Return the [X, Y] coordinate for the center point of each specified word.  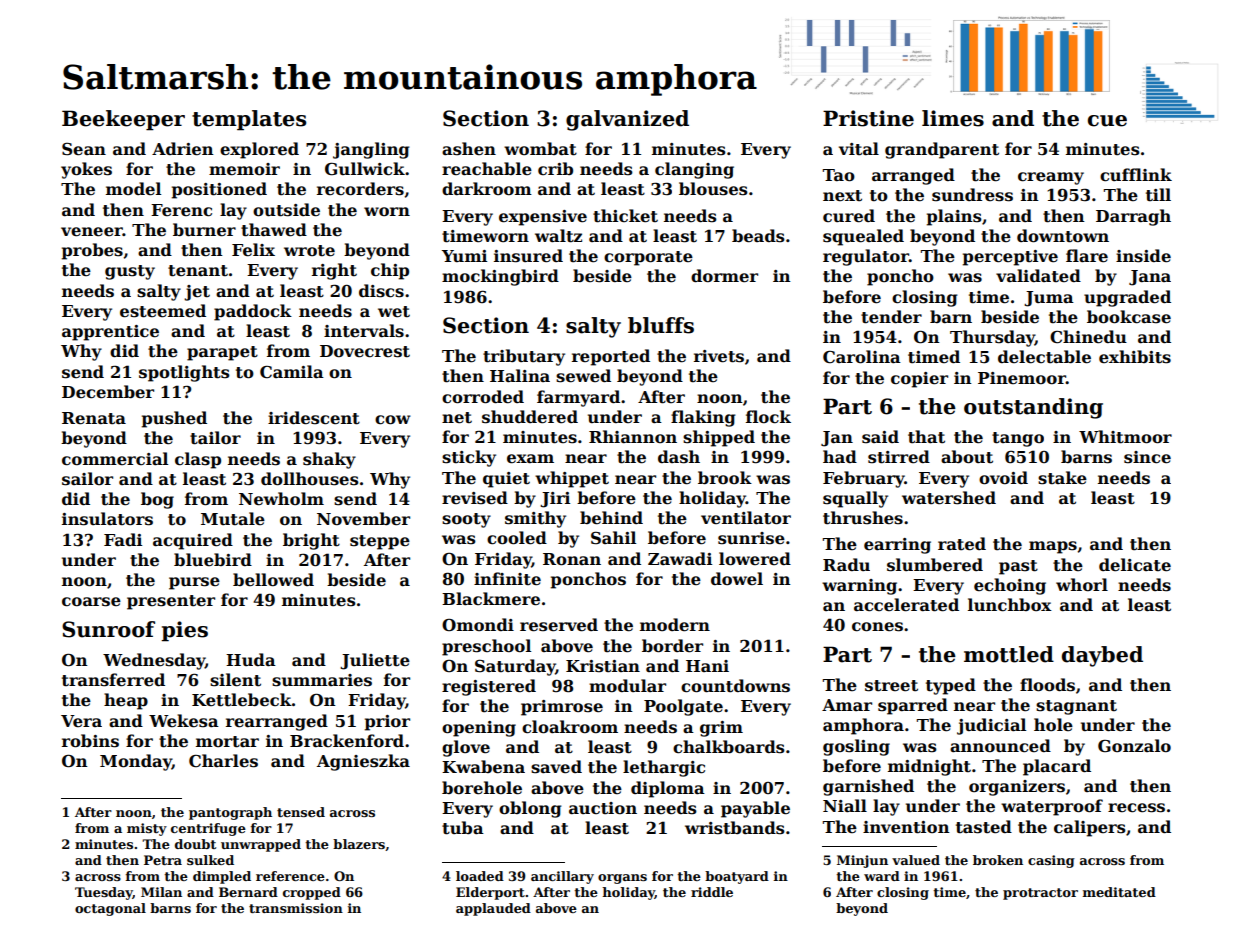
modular [627, 686]
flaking [703, 418]
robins [90, 741]
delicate [1135, 565]
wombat [540, 149]
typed [951, 686]
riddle [712, 892]
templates [249, 120]
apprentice [110, 333]
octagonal [110, 909]
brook [725, 477]
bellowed [273, 580]
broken [998, 860]
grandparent [942, 150]
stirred [899, 457]
